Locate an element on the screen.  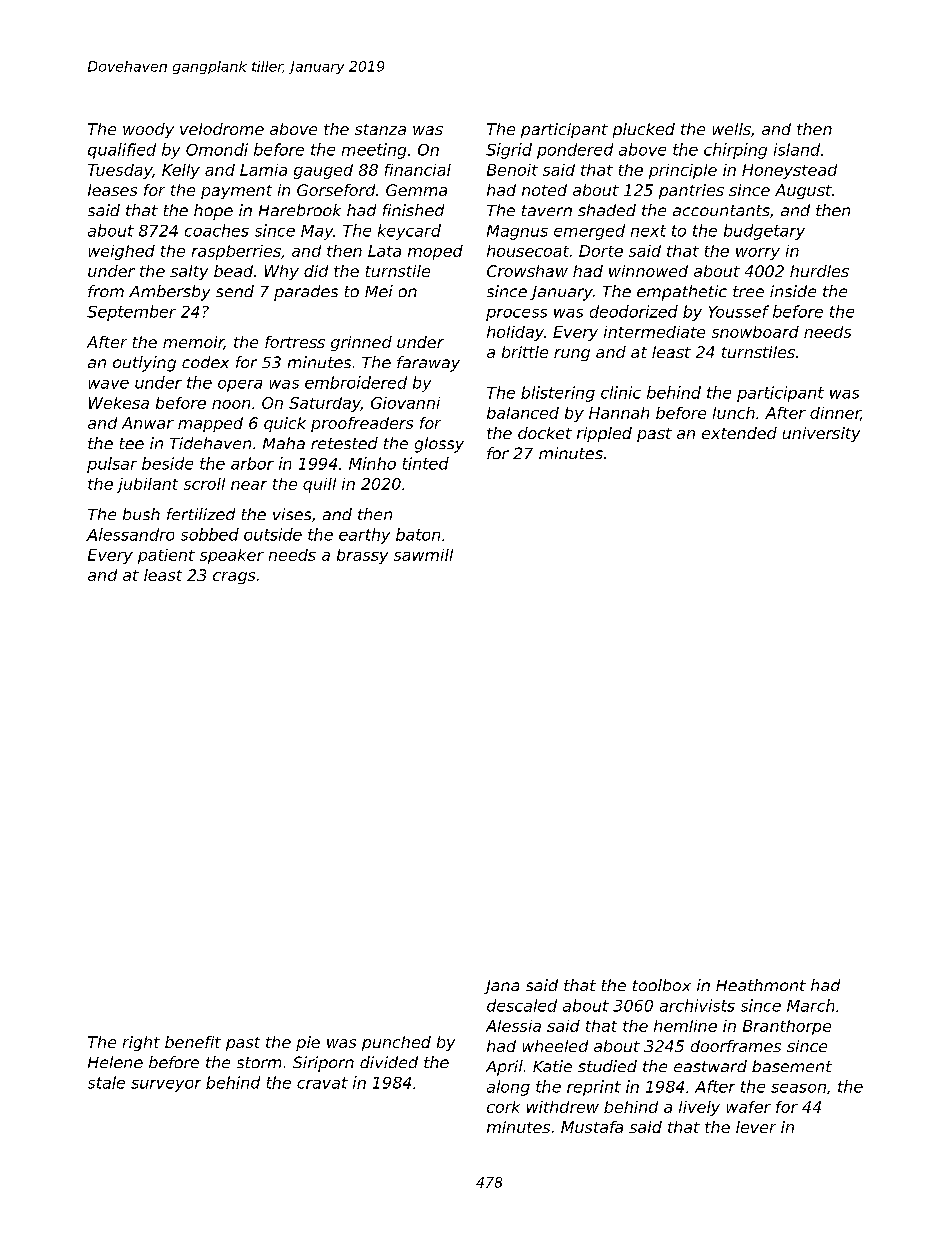
accountants is located at coordinates (721, 210).
